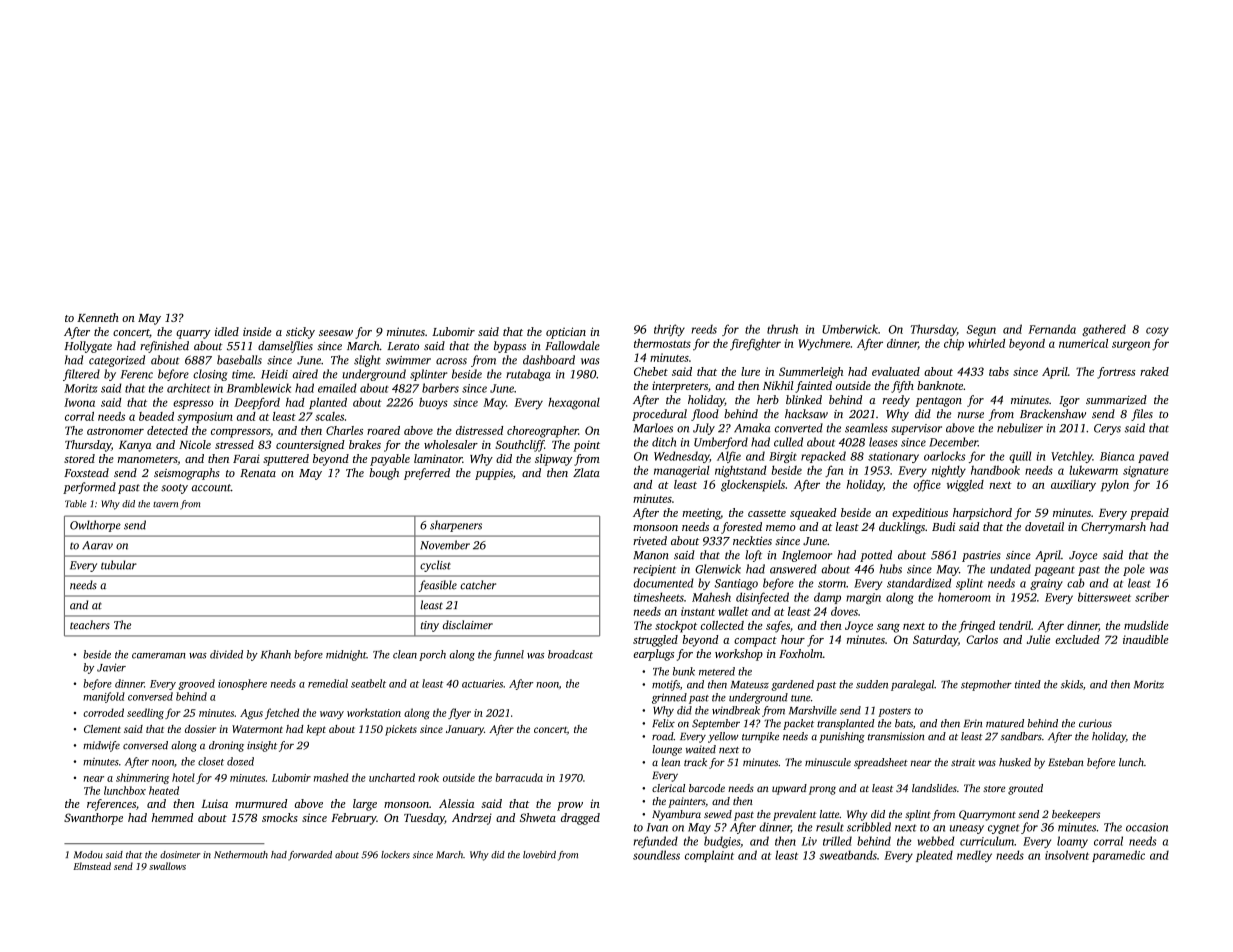  Describe the element at coordinates (650, 540) in the page. I see `riveted` at that location.
